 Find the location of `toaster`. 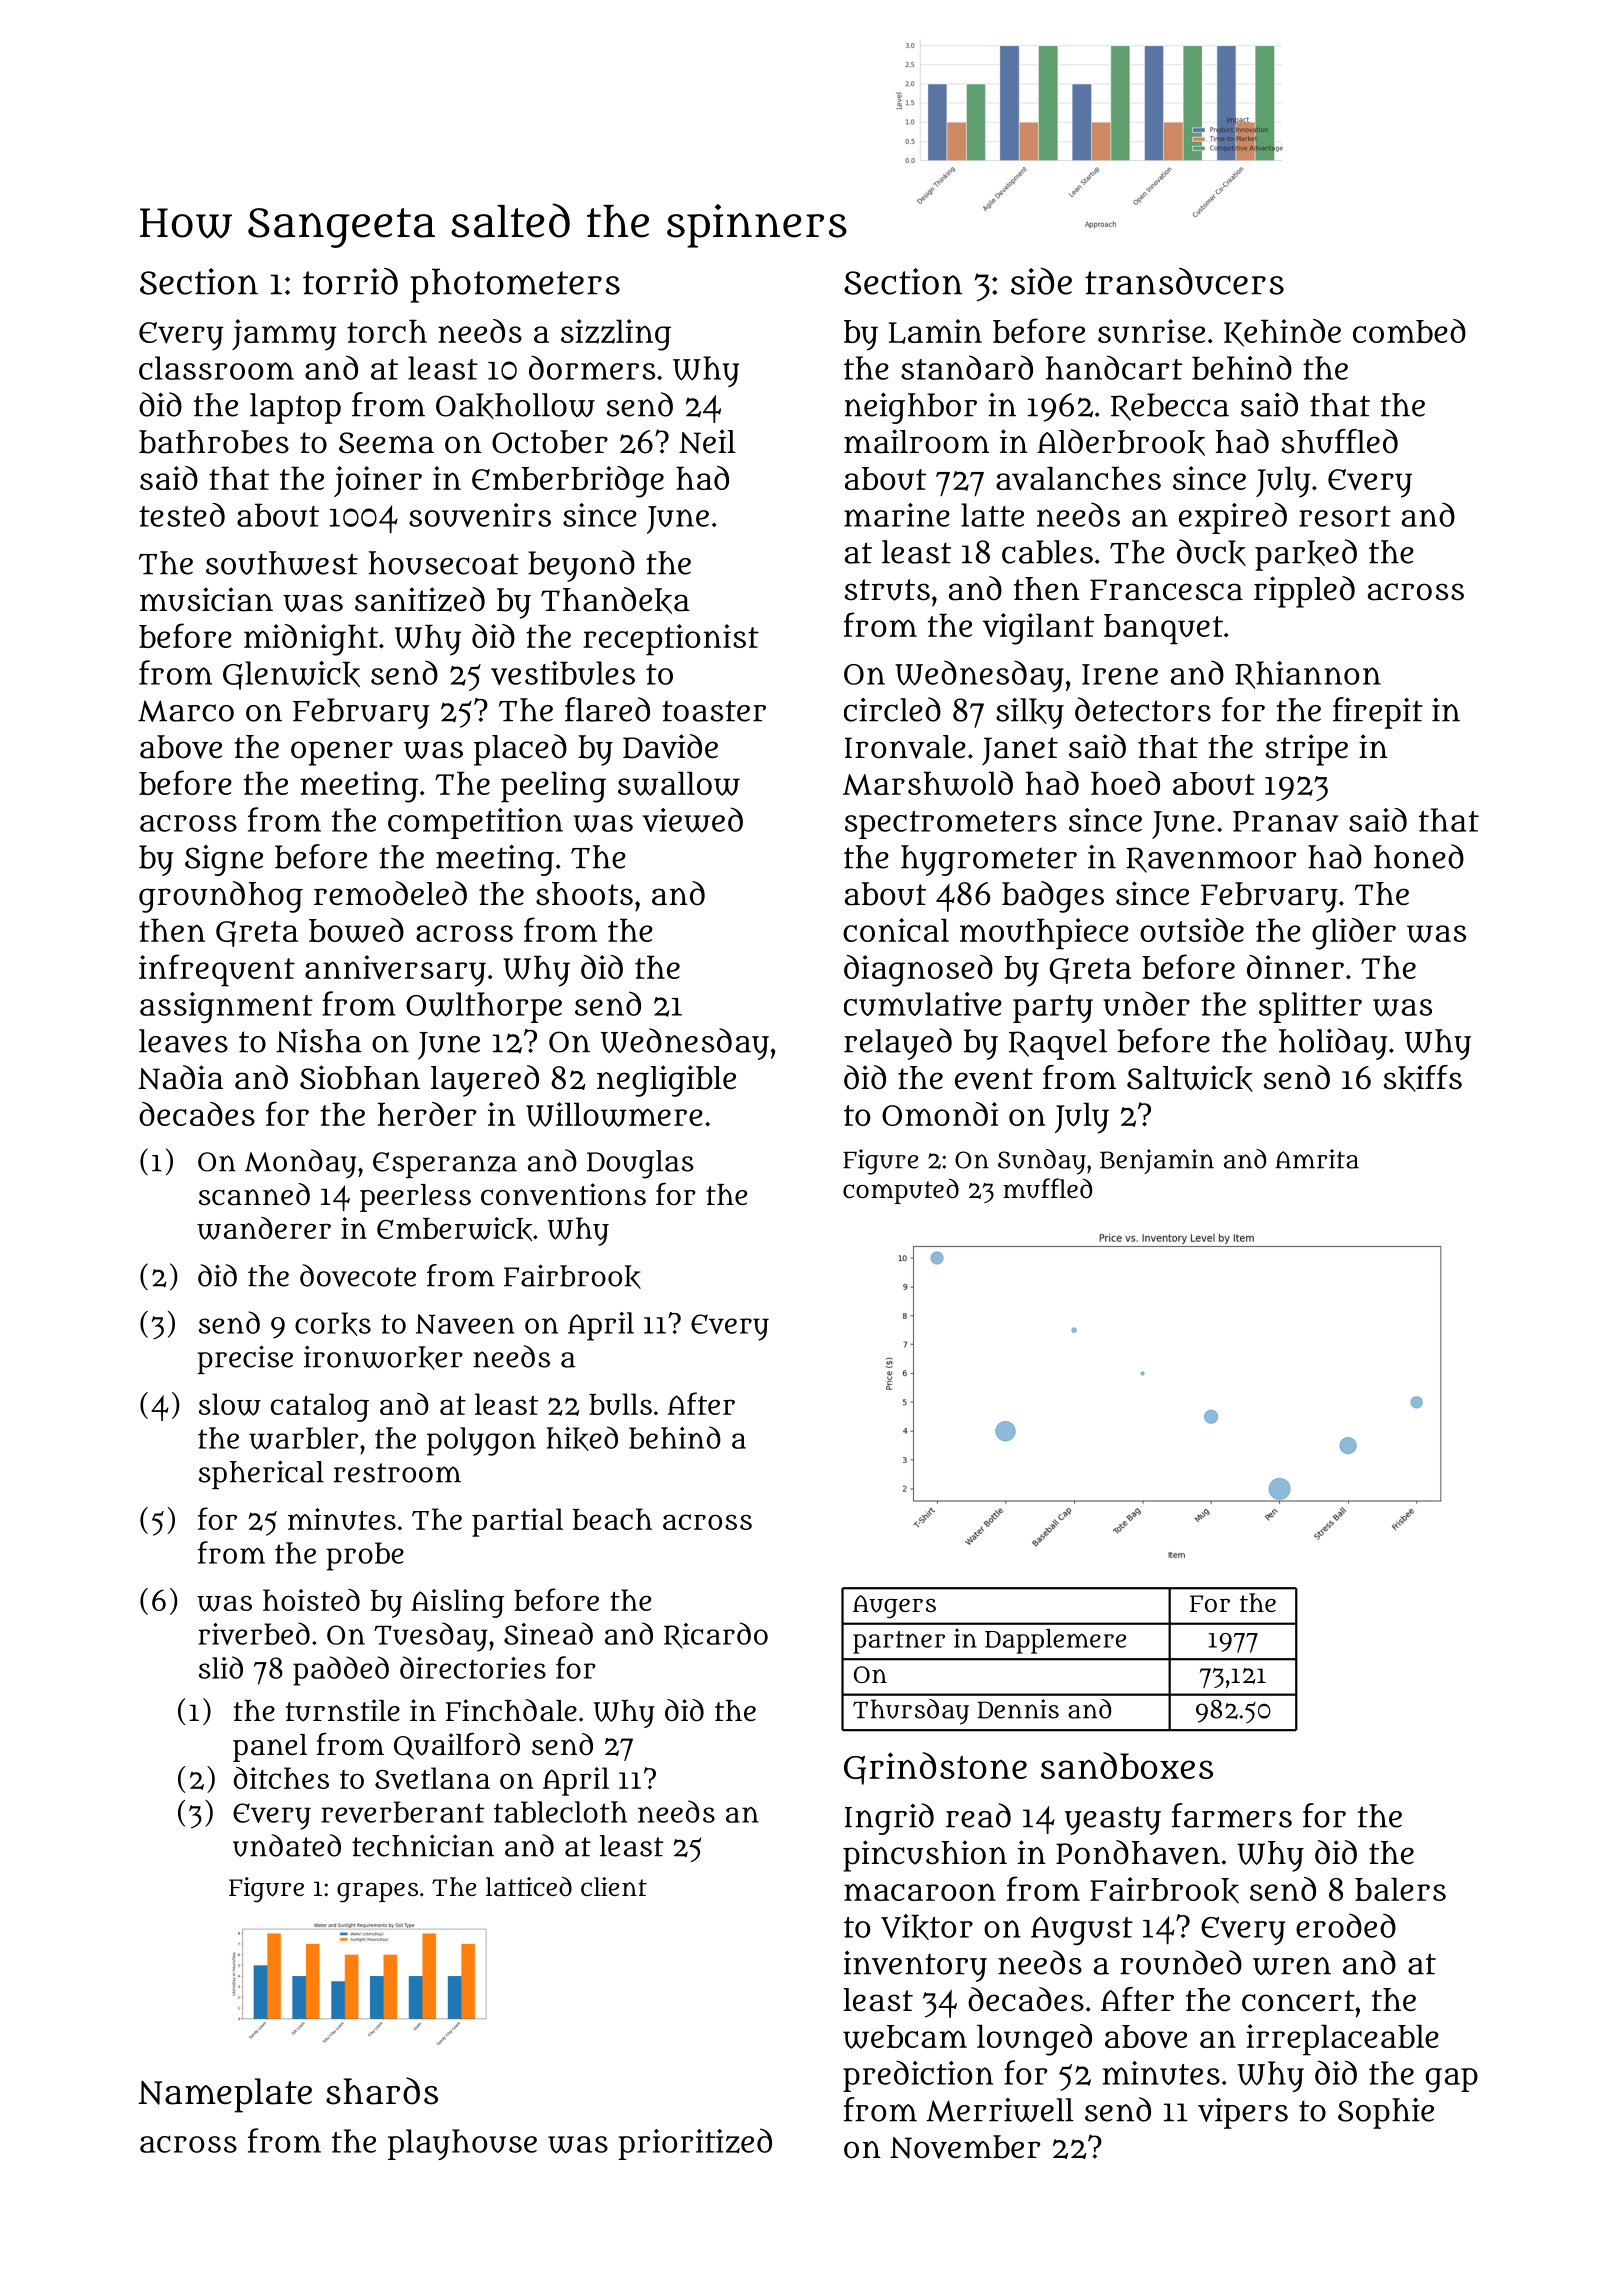

toaster is located at coordinates (714, 711).
